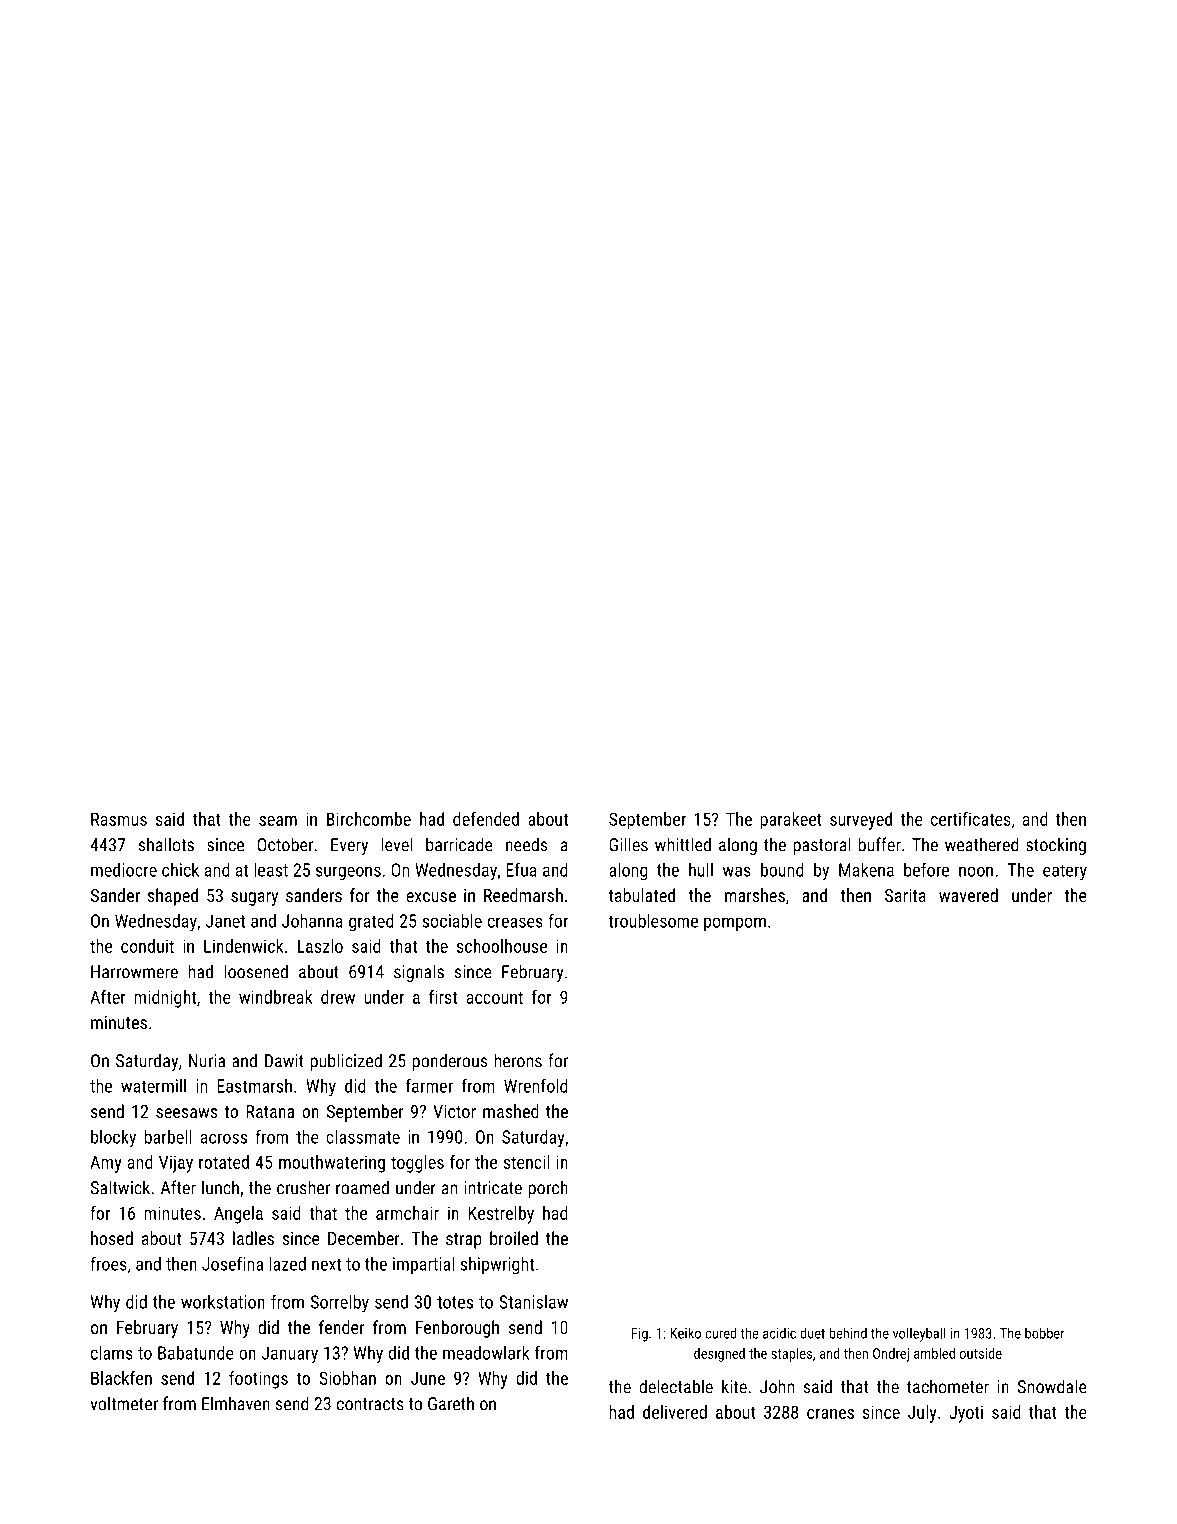 Image resolution: width=1177 pixels, height=1524 pixels. What do you see at coordinates (290, 1355) in the screenshot?
I see `January` at bounding box center [290, 1355].
